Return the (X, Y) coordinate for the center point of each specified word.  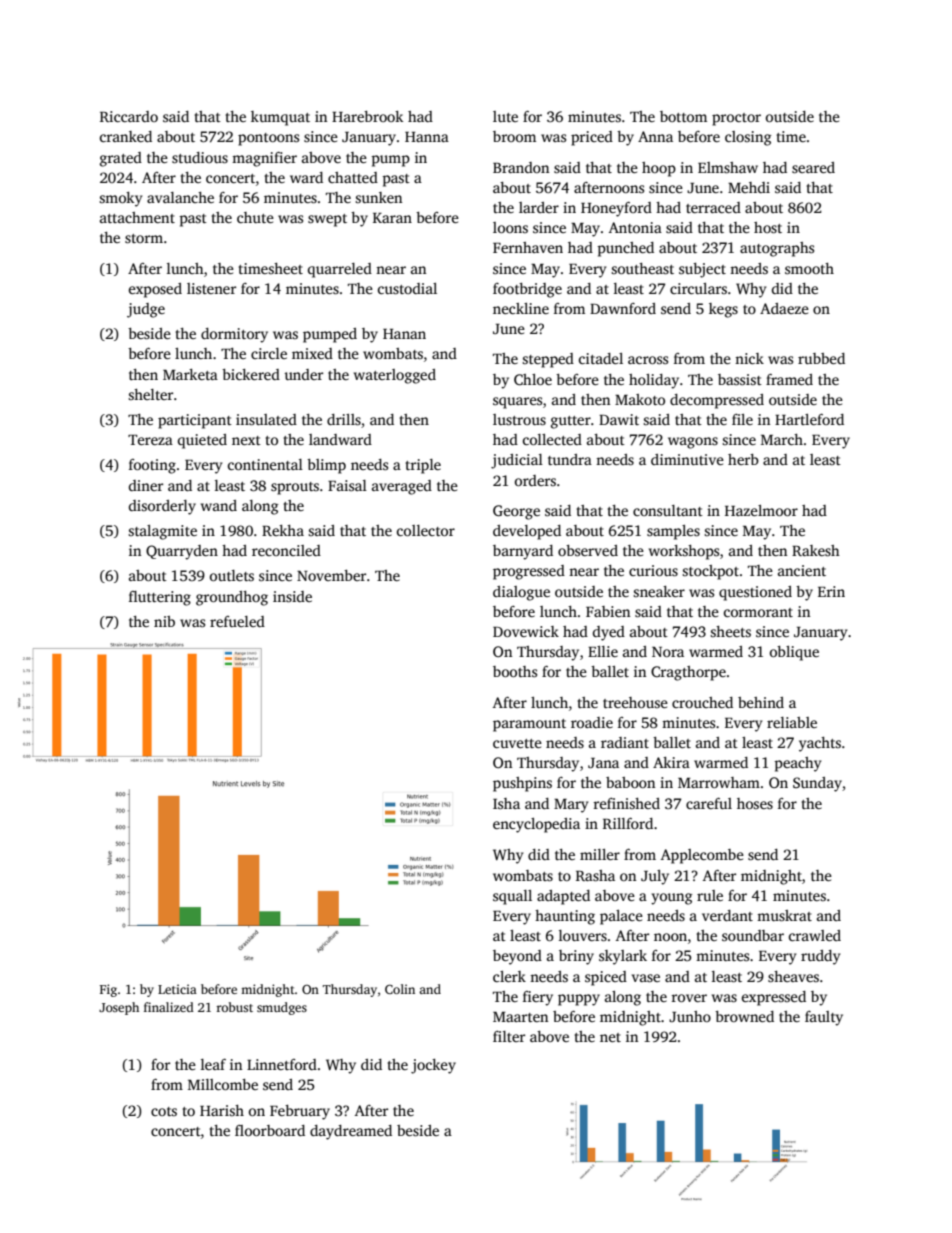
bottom (683, 116)
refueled (237, 621)
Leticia (177, 989)
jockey (433, 1066)
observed (588, 550)
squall (512, 897)
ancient (802, 570)
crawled (815, 935)
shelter (150, 394)
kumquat (280, 118)
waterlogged (395, 376)
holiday (654, 381)
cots (164, 1111)
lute (505, 116)
